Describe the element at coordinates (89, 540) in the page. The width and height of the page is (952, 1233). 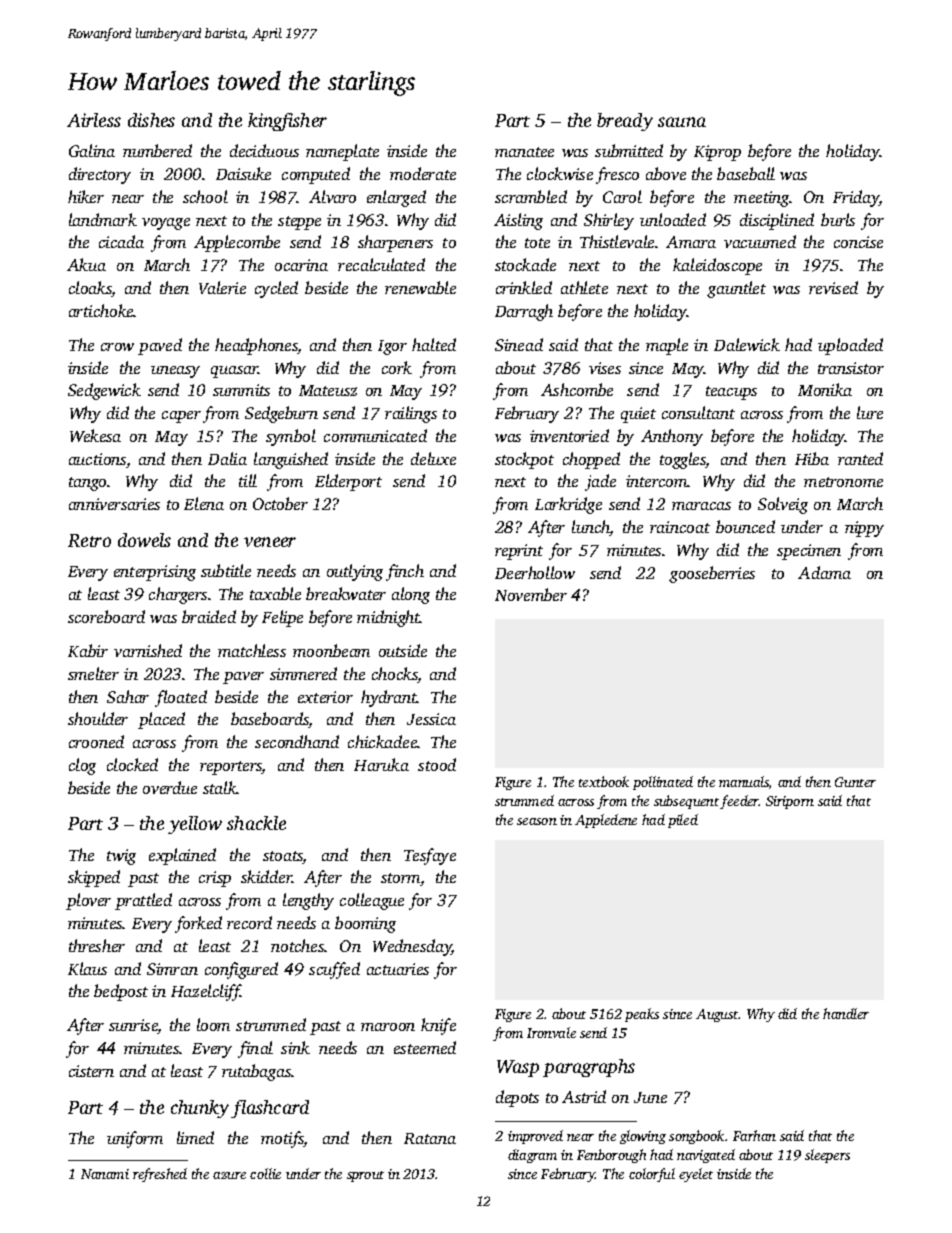
I see `Retro` at that location.
